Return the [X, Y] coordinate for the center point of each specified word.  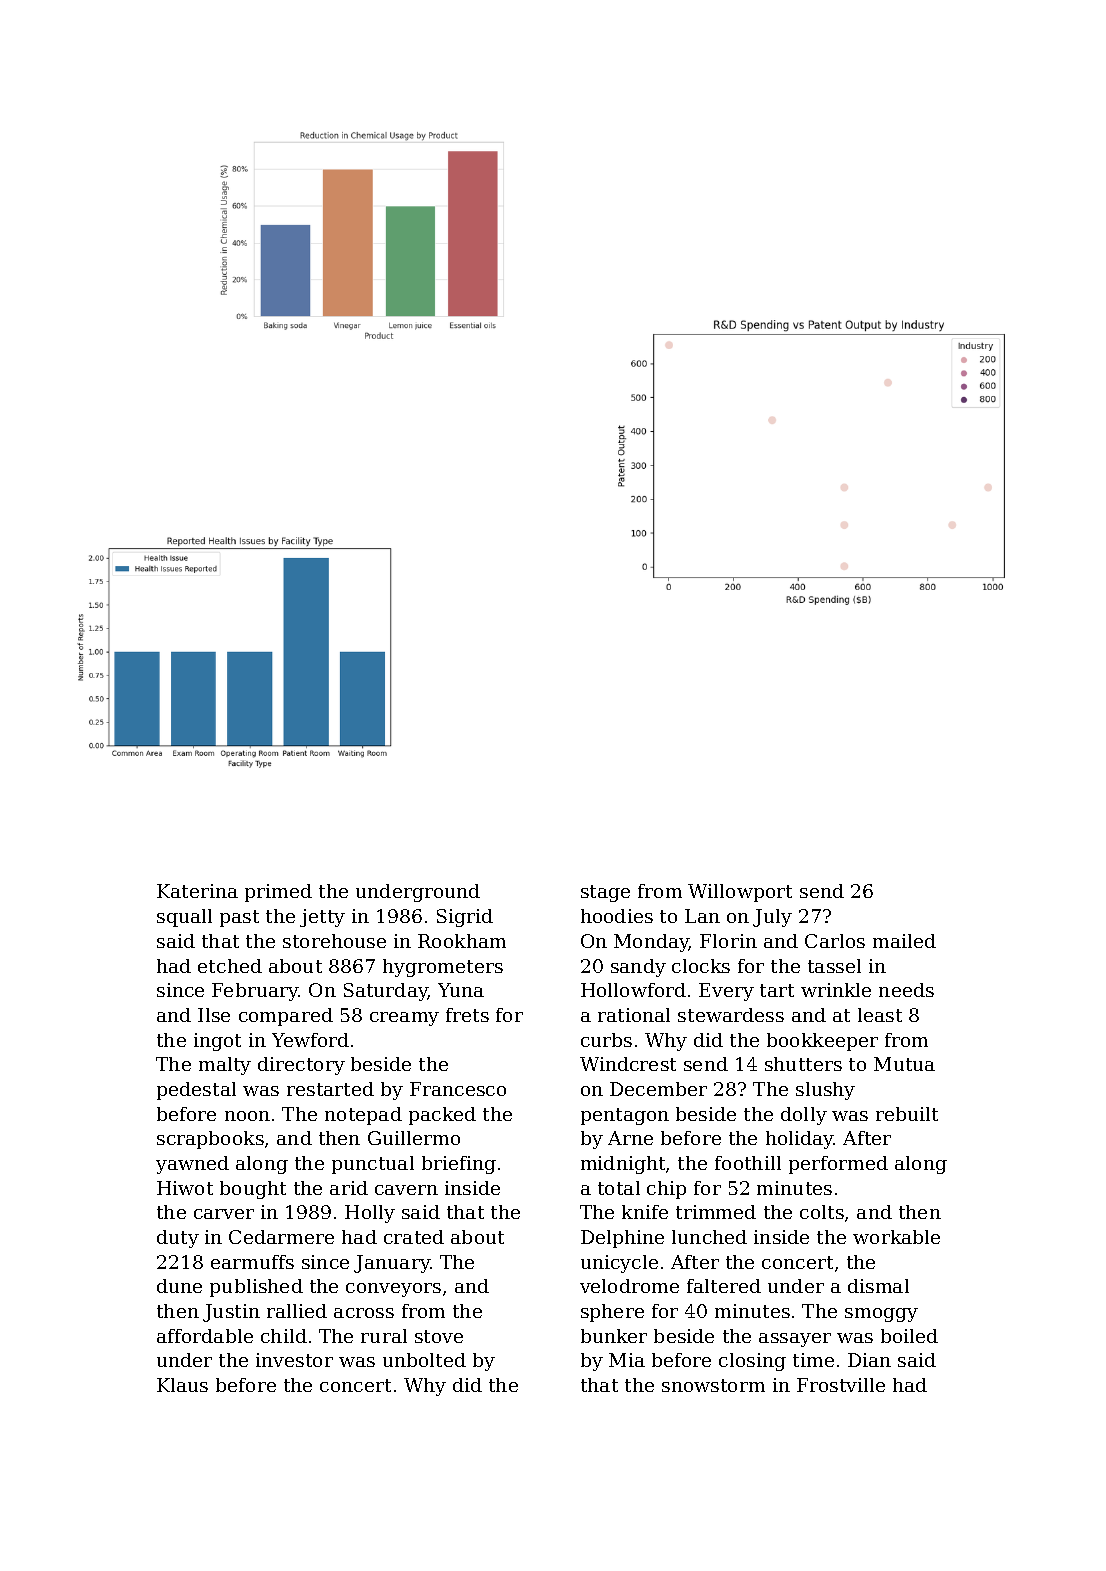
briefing [459, 1165]
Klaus [182, 1385]
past [239, 918]
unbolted [424, 1360]
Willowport [740, 893]
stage [605, 893]
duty [178, 1239]
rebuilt [907, 1114]
